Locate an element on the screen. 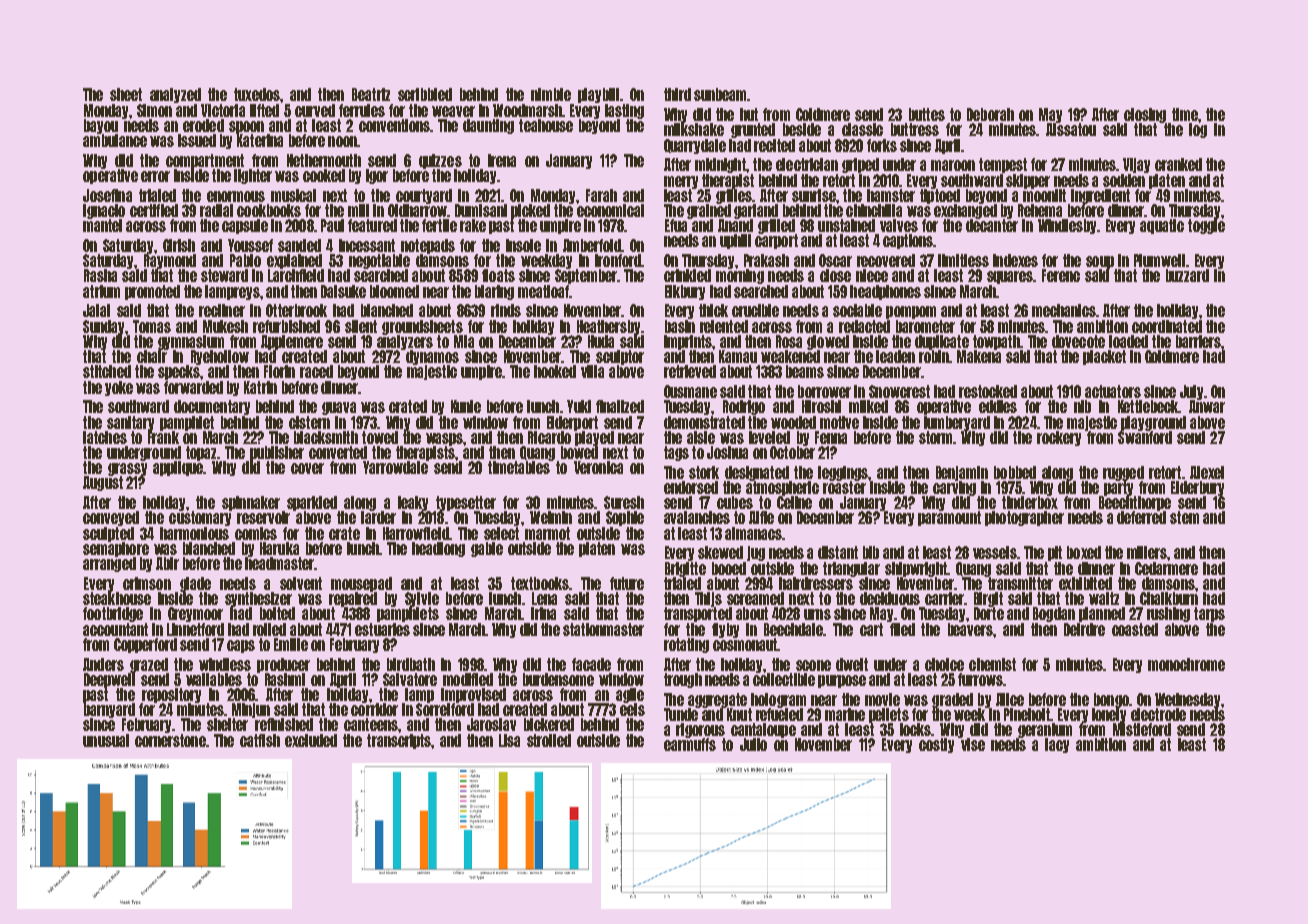  bolted is located at coordinates (277, 613).
